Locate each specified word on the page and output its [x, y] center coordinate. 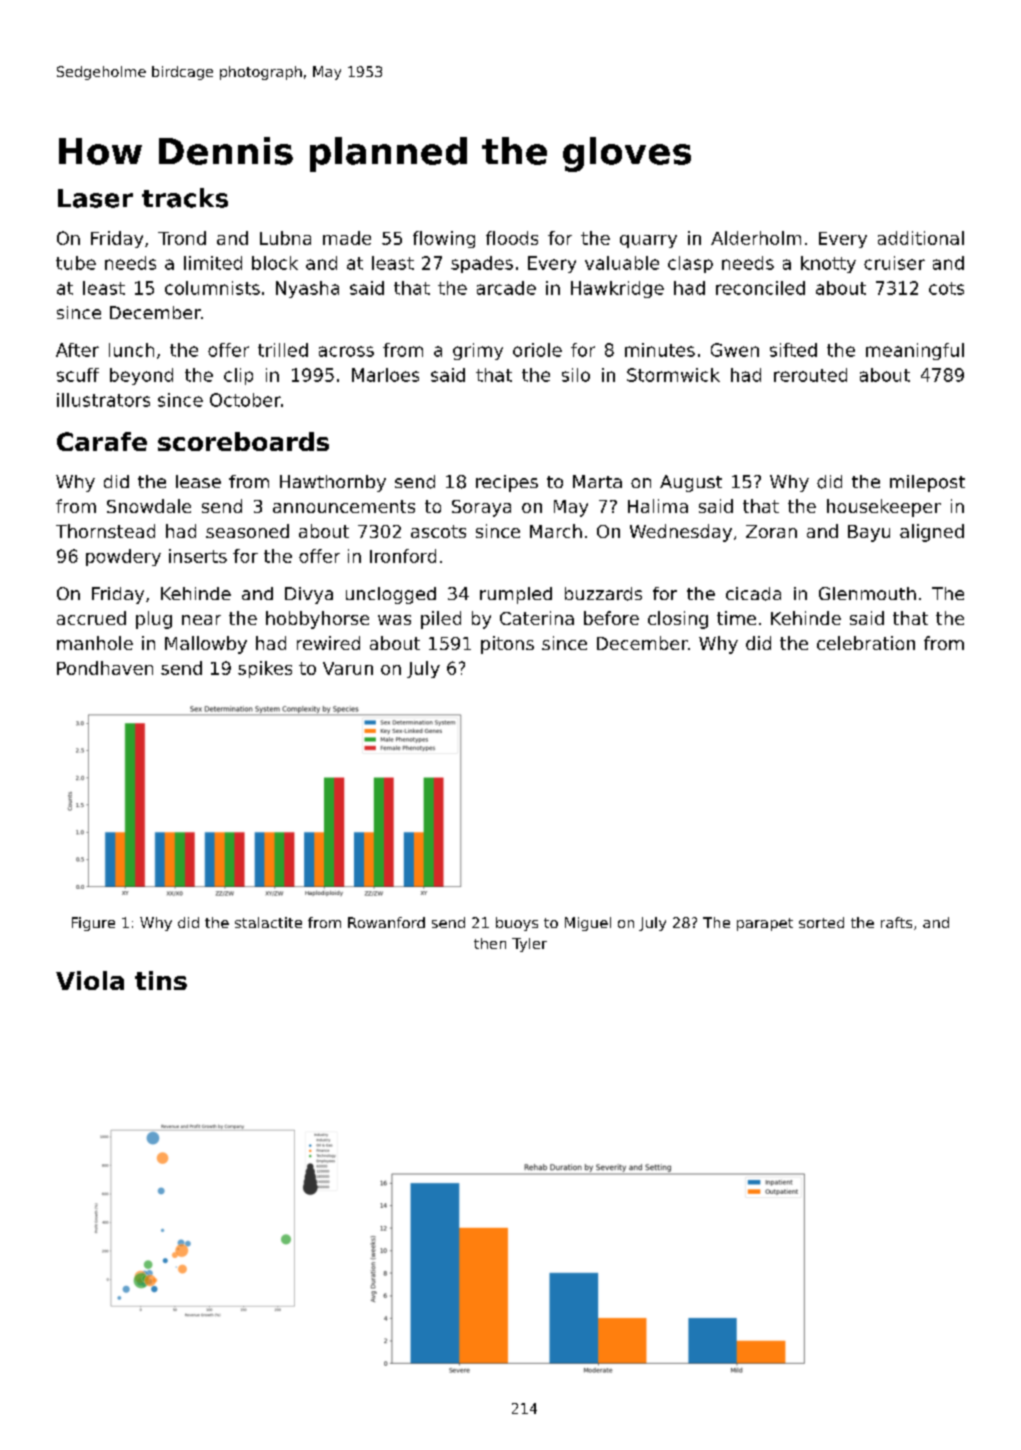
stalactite [268, 922]
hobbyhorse [317, 620]
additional [921, 238]
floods [512, 238]
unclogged [391, 595]
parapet [765, 924]
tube [76, 263]
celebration [866, 643]
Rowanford [386, 922]
